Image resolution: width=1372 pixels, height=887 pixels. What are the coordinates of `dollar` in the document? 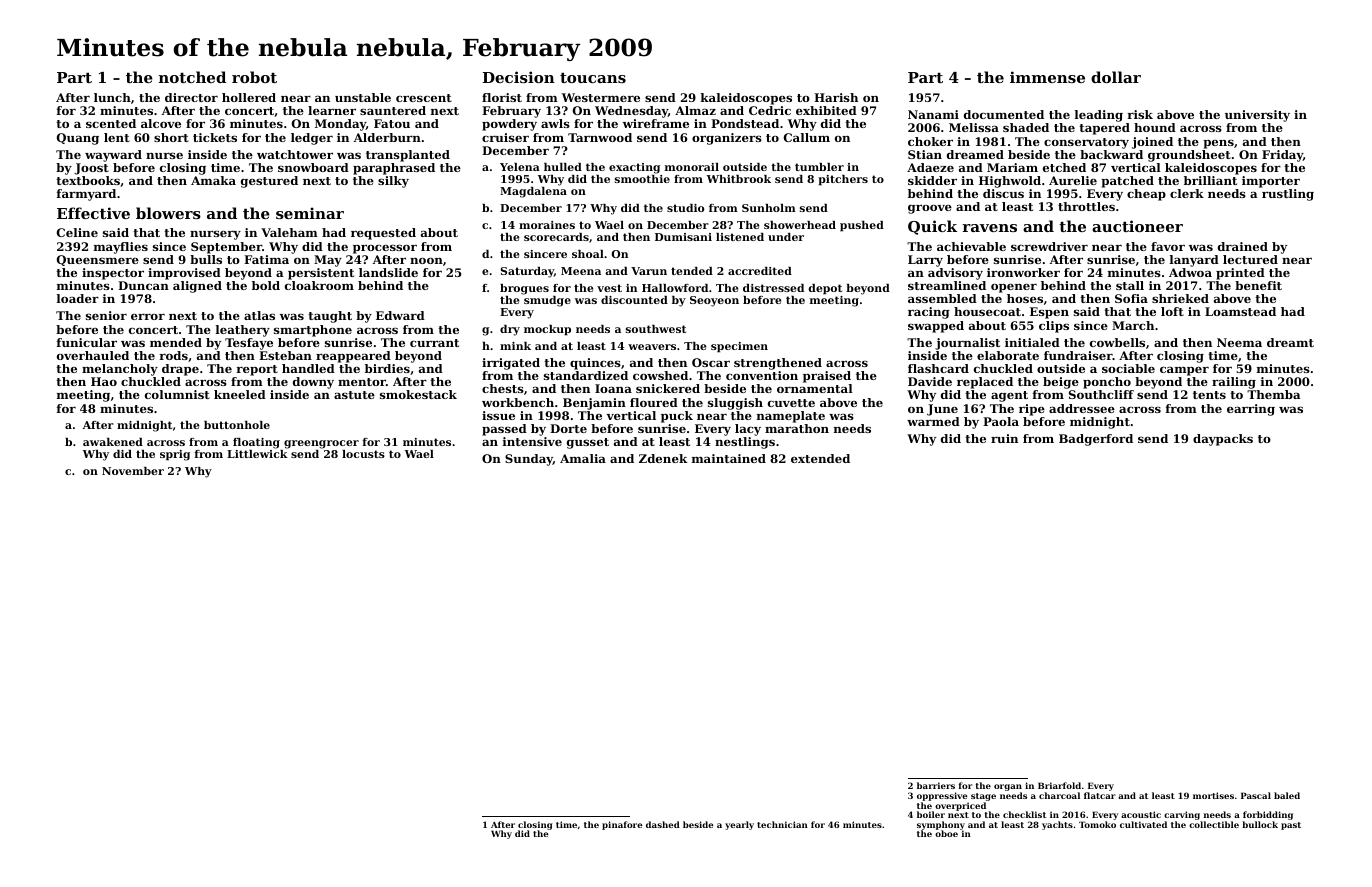 It's located at (1116, 77).
